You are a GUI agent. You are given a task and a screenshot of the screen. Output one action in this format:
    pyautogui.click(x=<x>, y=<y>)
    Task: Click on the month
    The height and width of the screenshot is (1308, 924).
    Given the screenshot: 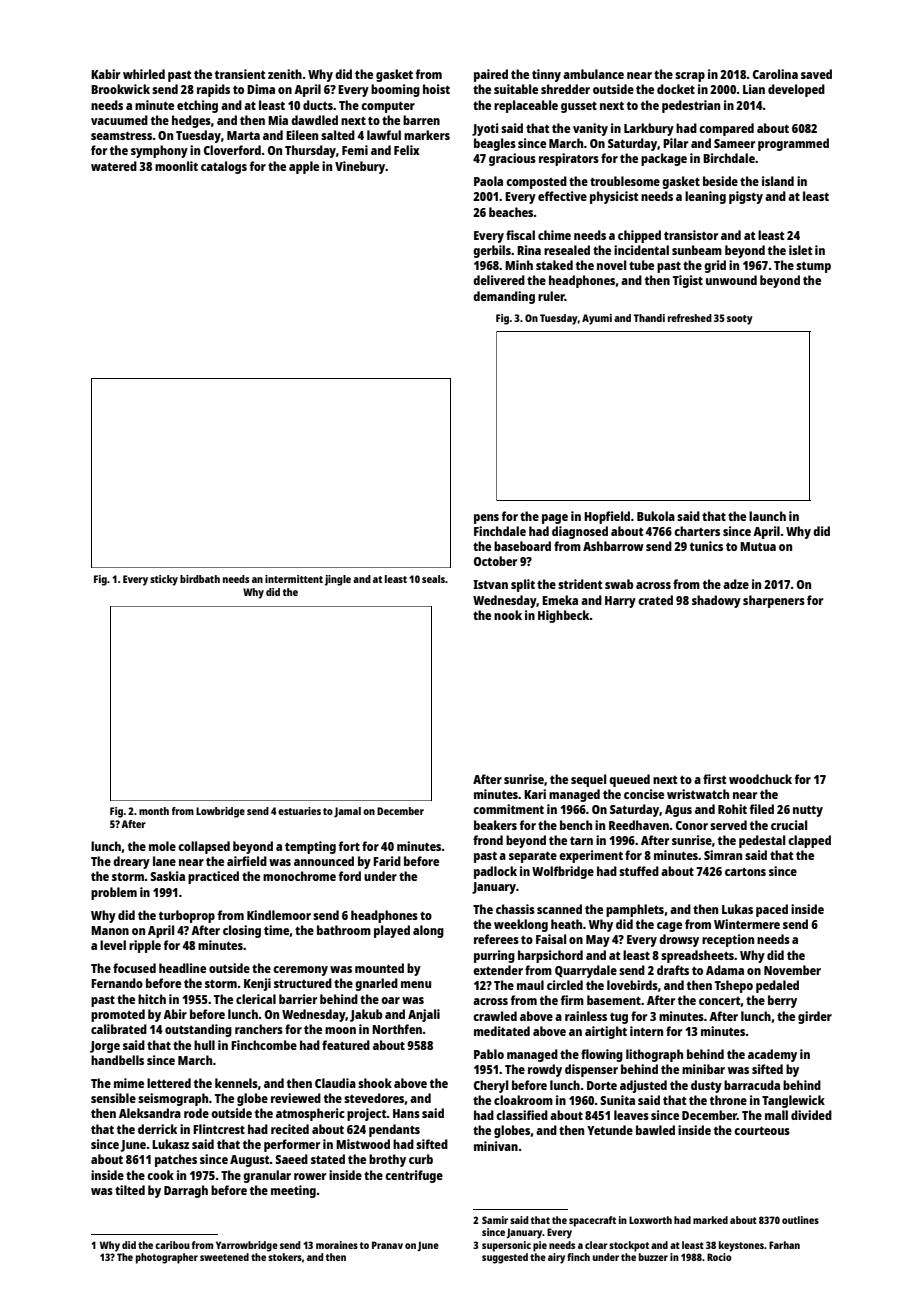 What is the action you would take?
    pyautogui.click(x=154, y=811)
